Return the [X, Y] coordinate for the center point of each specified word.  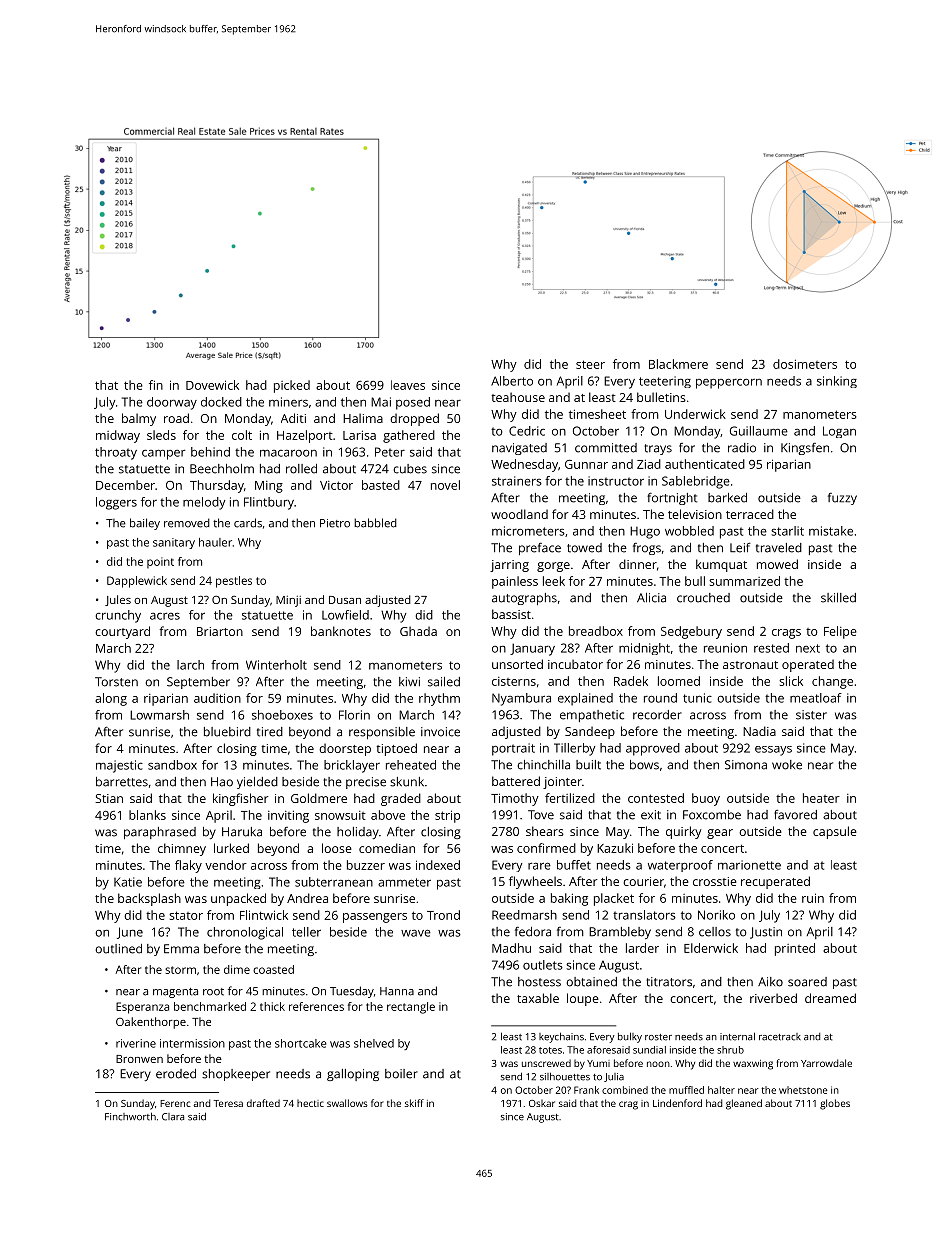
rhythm [439, 699]
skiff [414, 1103]
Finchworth [130, 1116]
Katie [128, 882]
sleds [161, 435]
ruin [813, 898]
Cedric [527, 431]
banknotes [341, 631]
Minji [288, 601]
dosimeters [805, 364]
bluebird [227, 732]
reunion [725, 648]
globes [835, 1104]
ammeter [404, 882]
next [808, 648]
